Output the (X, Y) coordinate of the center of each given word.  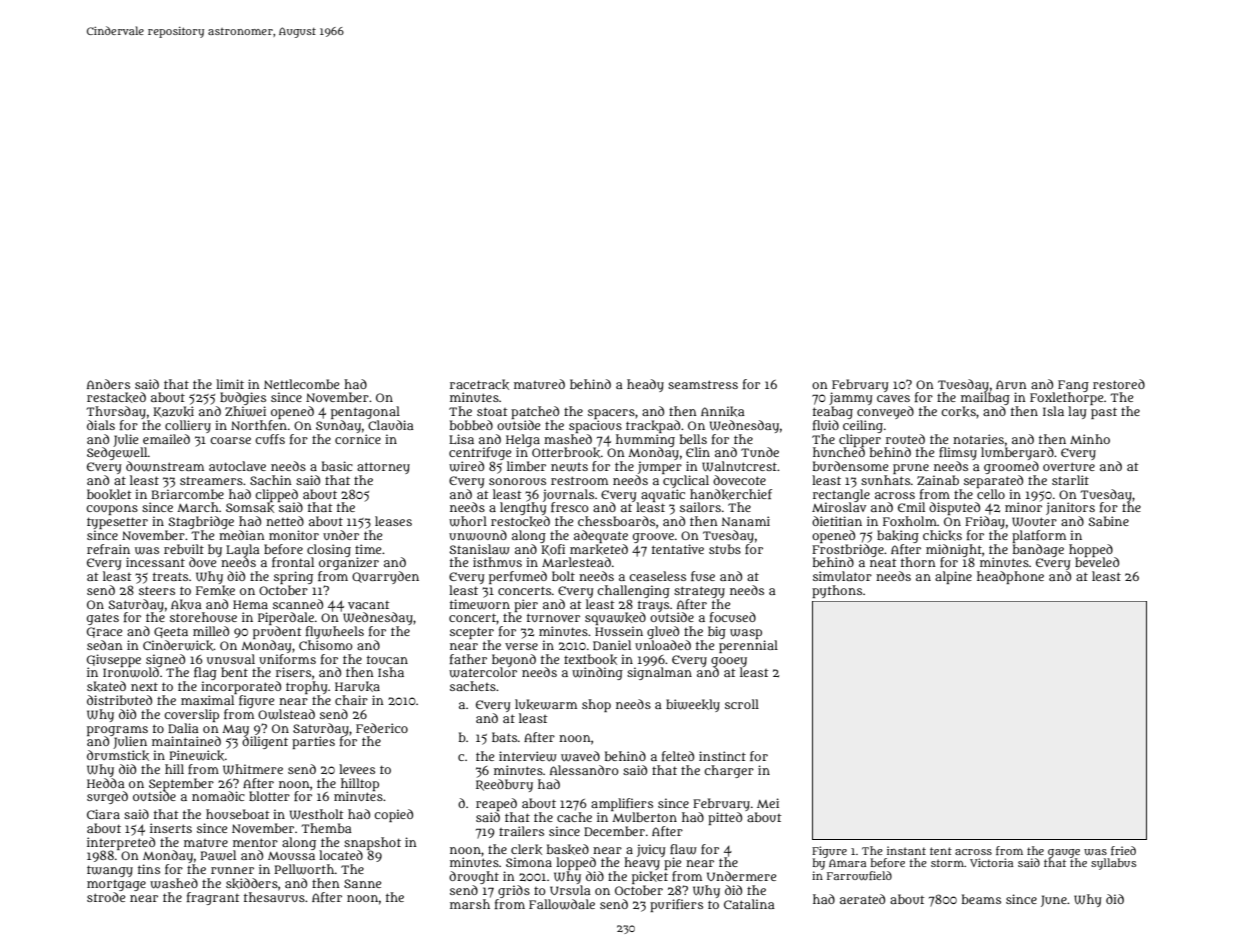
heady (645, 385)
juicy (651, 850)
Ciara (103, 814)
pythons (837, 591)
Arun (1011, 384)
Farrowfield (859, 876)
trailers (521, 831)
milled (211, 631)
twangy (110, 871)
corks (958, 411)
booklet (109, 494)
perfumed (518, 577)
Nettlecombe (301, 384)
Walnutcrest (739, 466)
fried (1123, 850)
